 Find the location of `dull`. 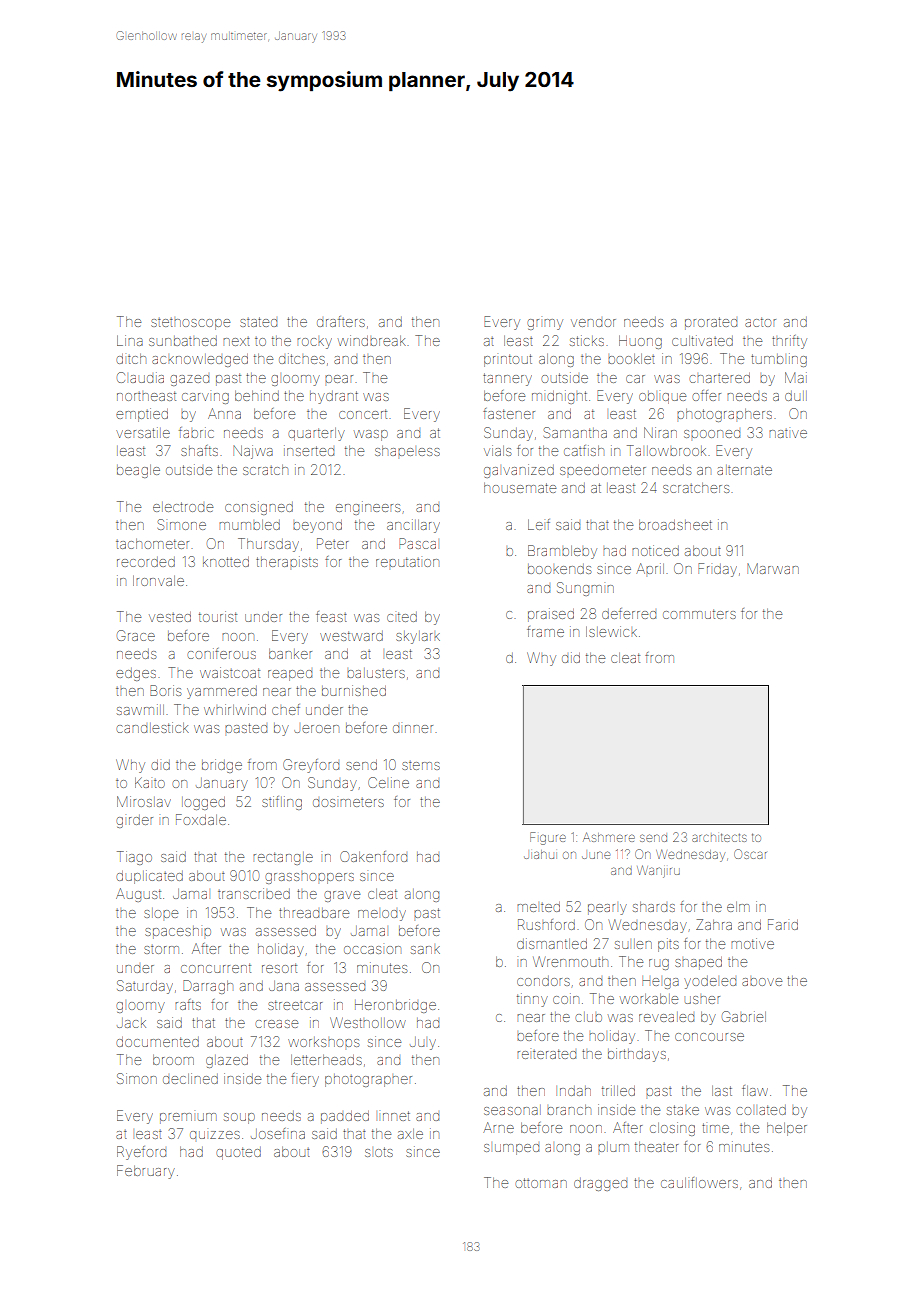

dull is located at coordinates (796, 396).
